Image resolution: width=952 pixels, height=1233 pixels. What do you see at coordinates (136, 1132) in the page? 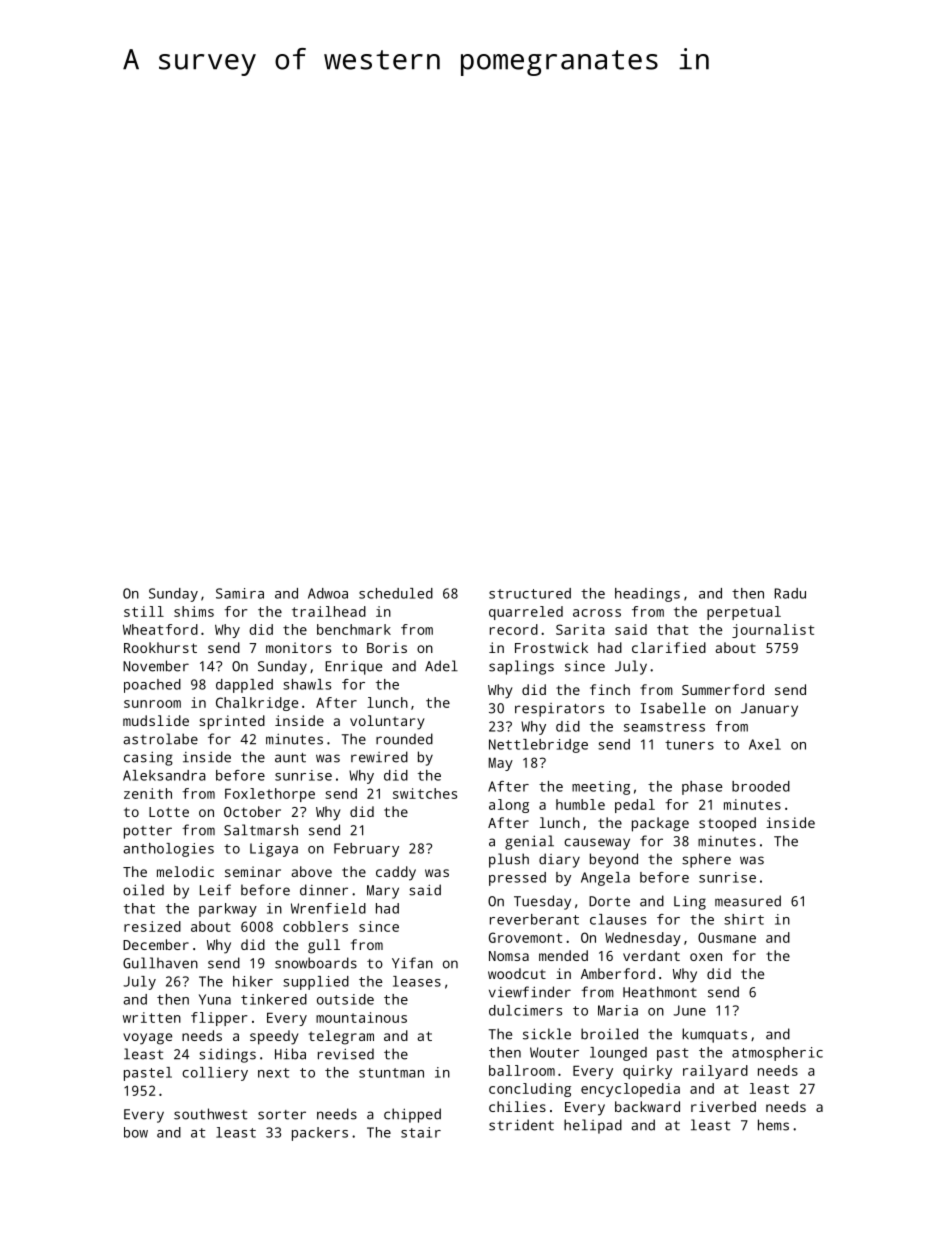
I see `bow` at bounding box center [136, 1132].
